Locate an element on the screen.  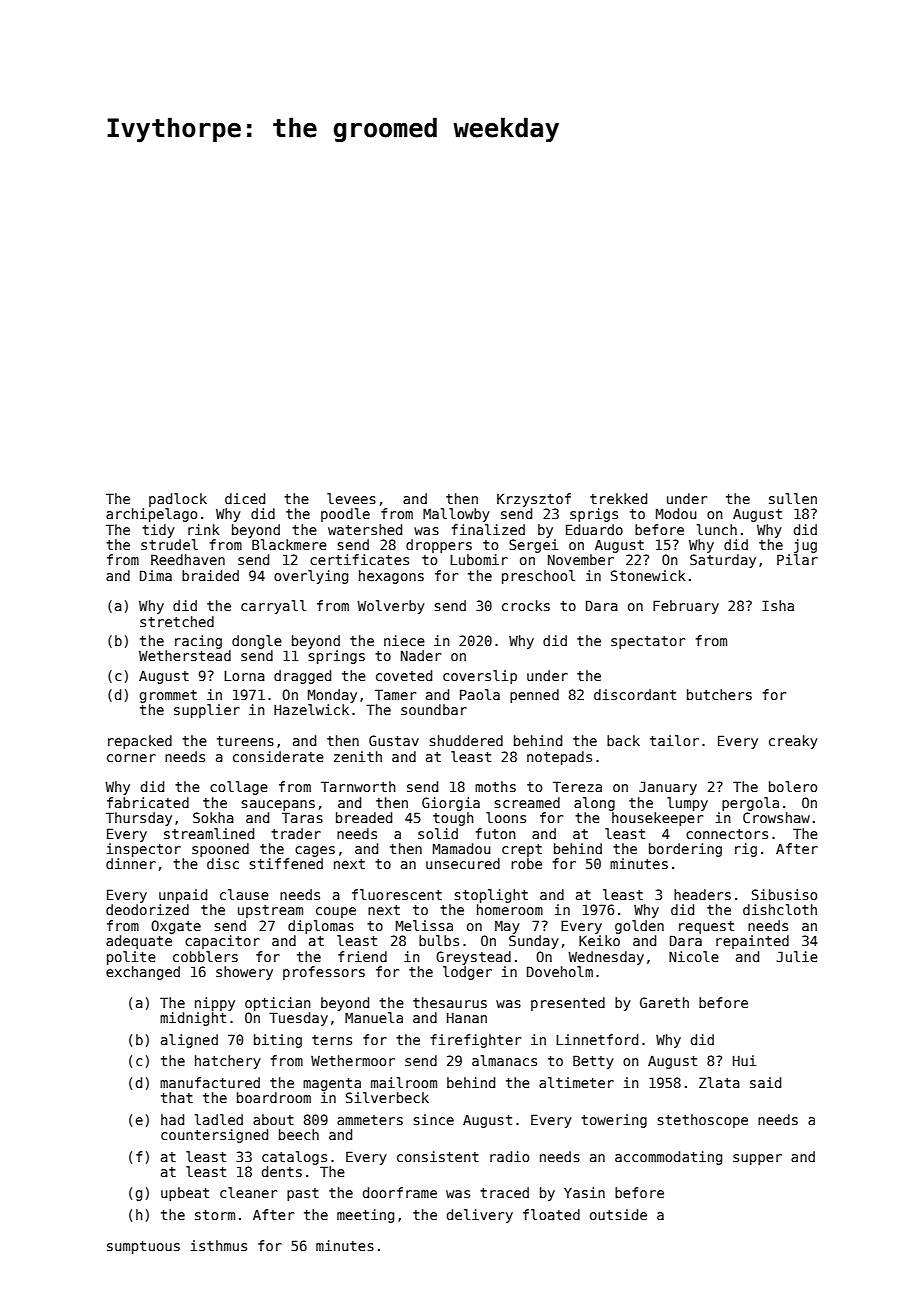
spectator is located at coordinates (648, 642).
